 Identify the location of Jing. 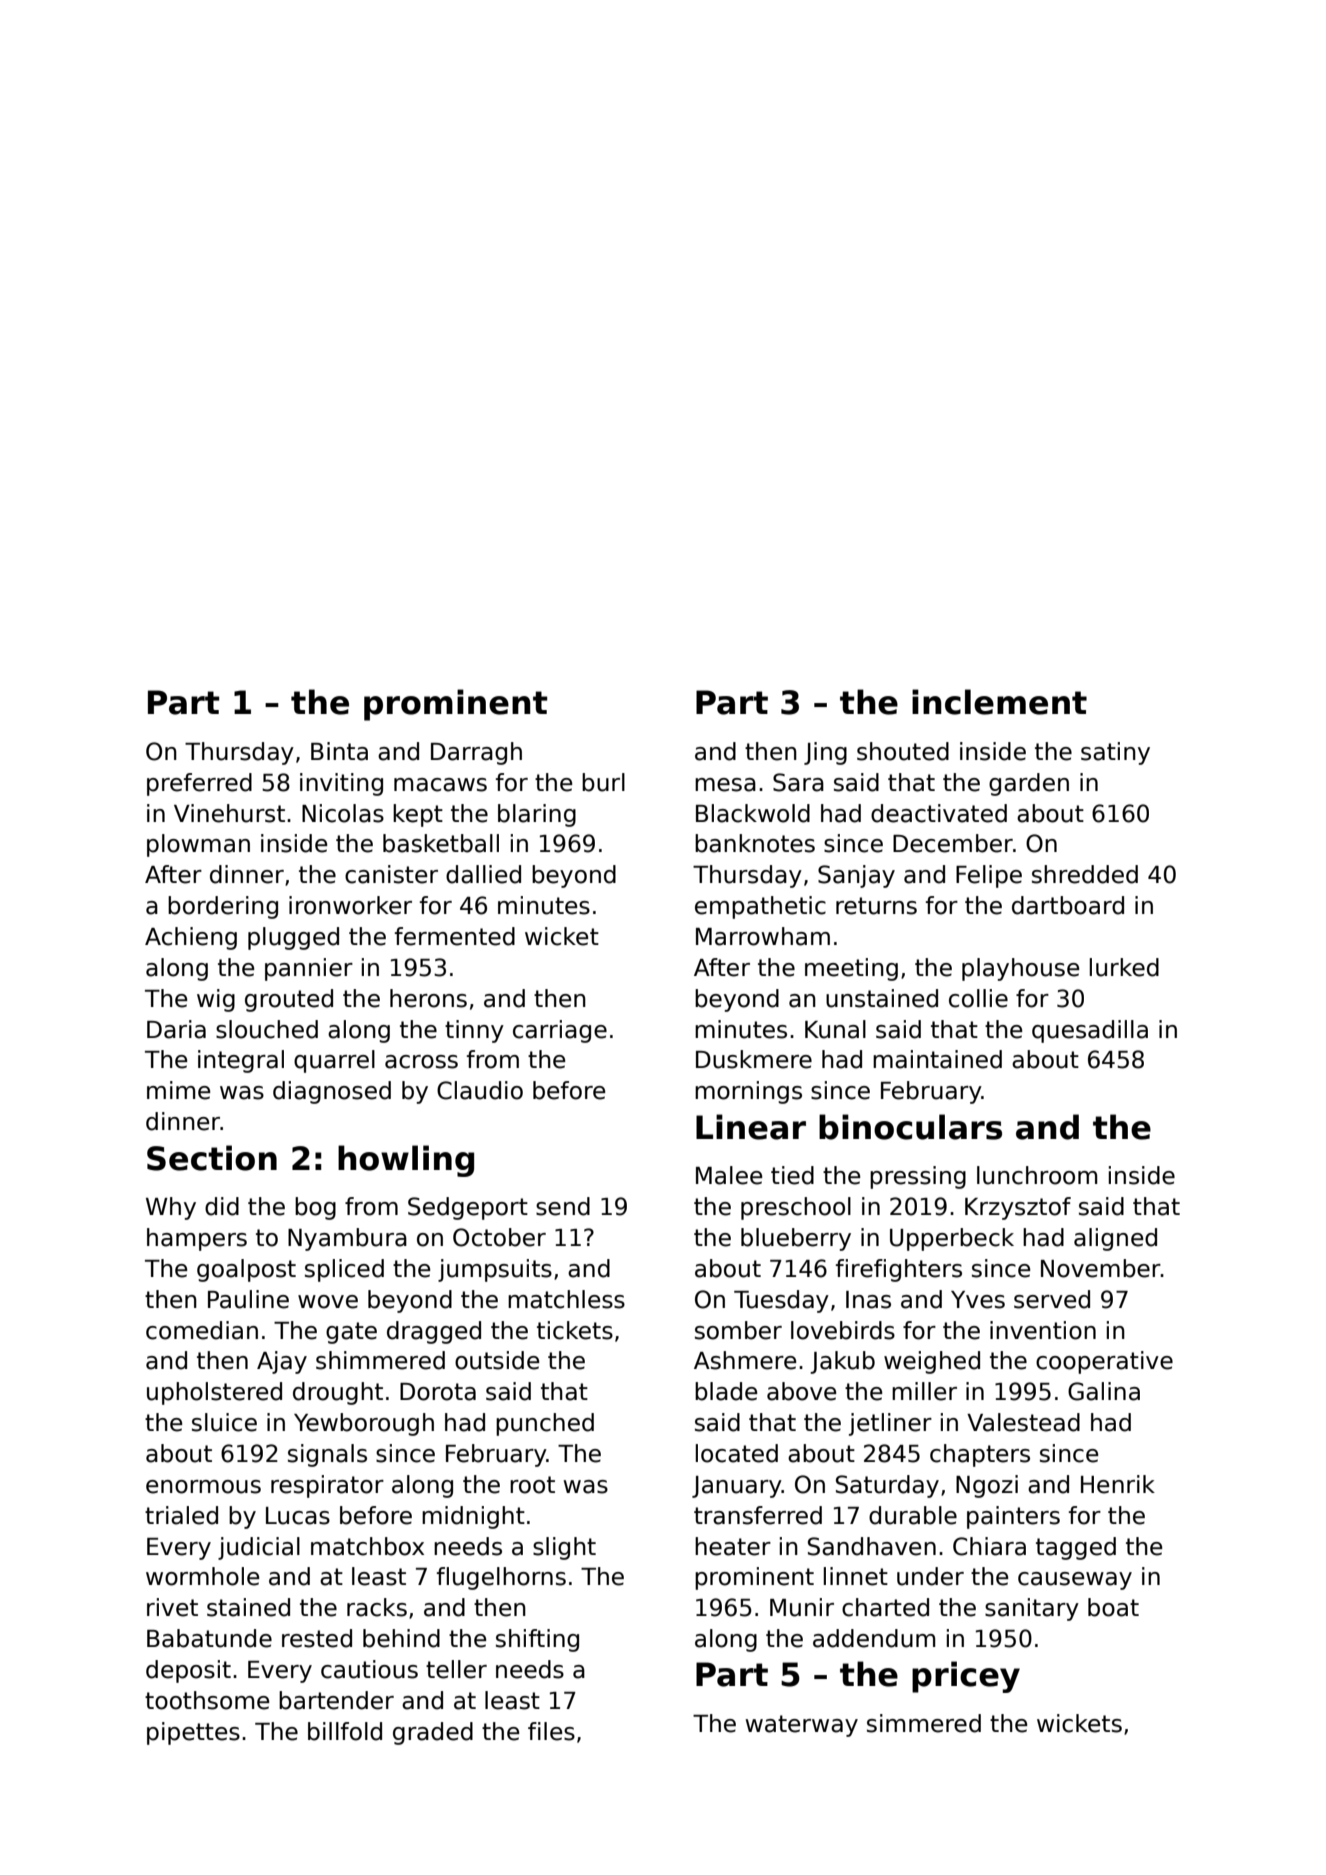
(825, 753).
